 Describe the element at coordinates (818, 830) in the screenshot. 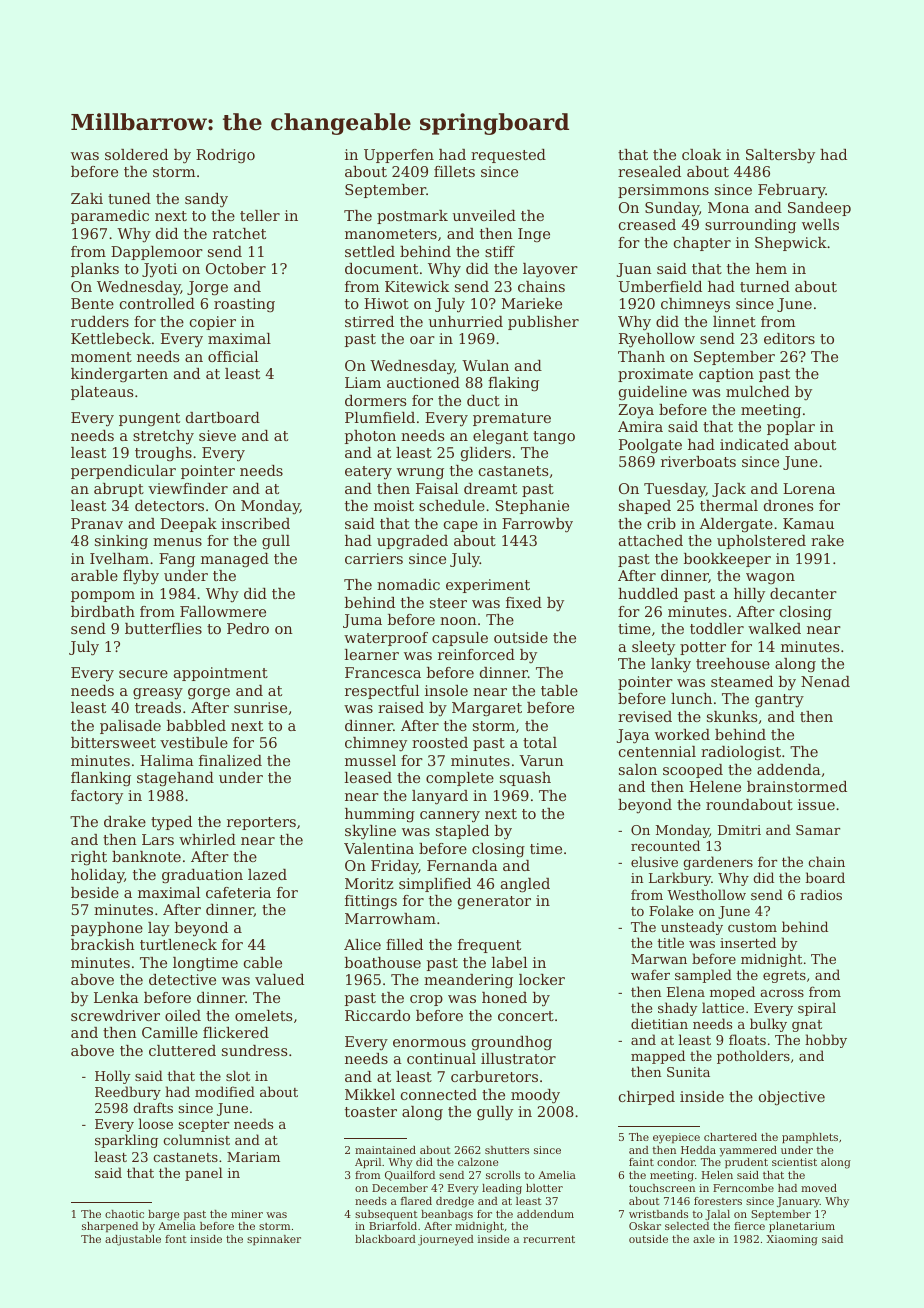

I see `Samar` at that location.
